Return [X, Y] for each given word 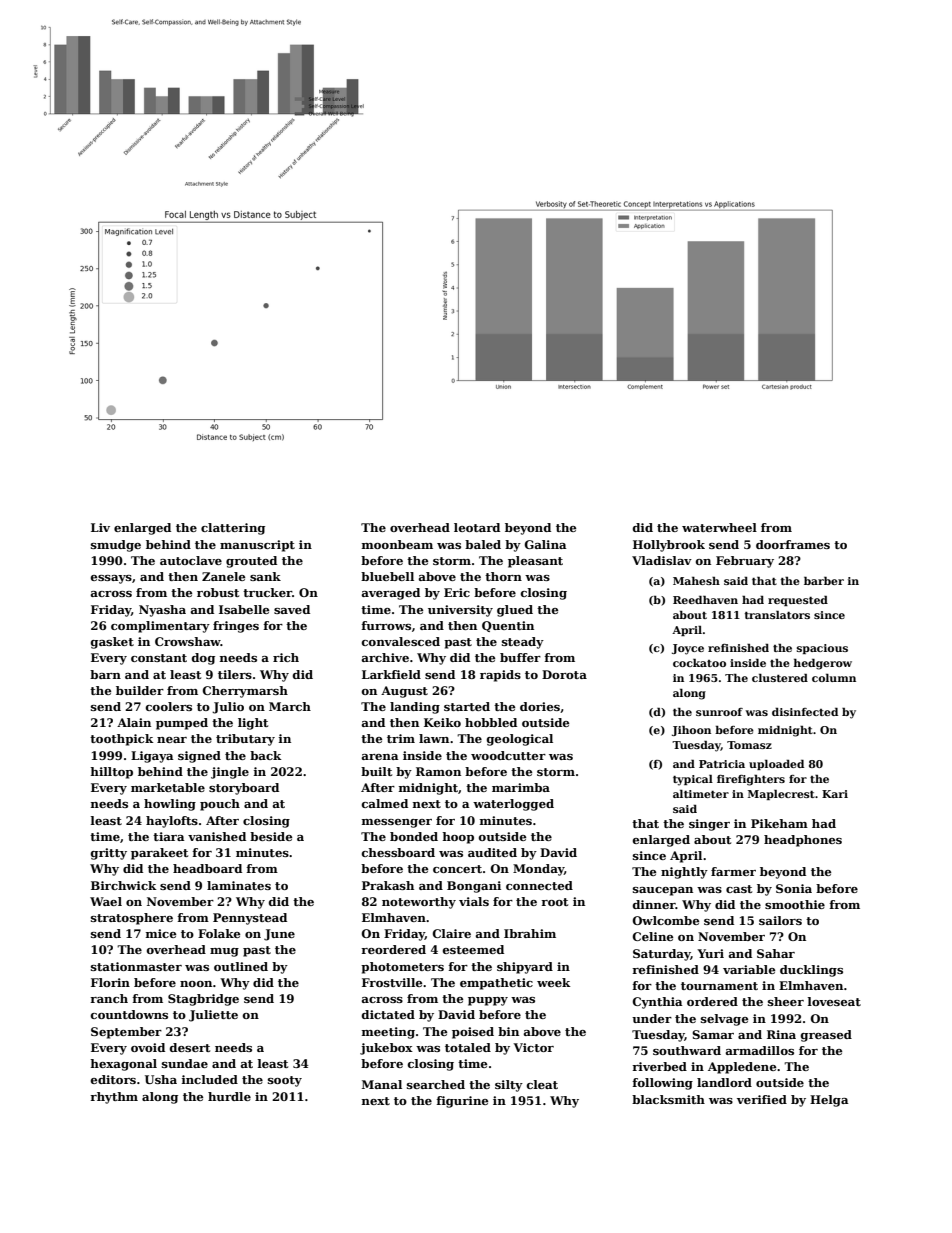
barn [105, 674]
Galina [546, 544]
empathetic [496, 984]
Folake [219, 933]
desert [190, 1047]
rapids [500, 676]
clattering [233, 529]
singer [709, 825]
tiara [169, 836]
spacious [822, 649]
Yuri [710, 953]
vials [474, 901]
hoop [458, 838]
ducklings [811, 971]
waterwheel [719, 527]
